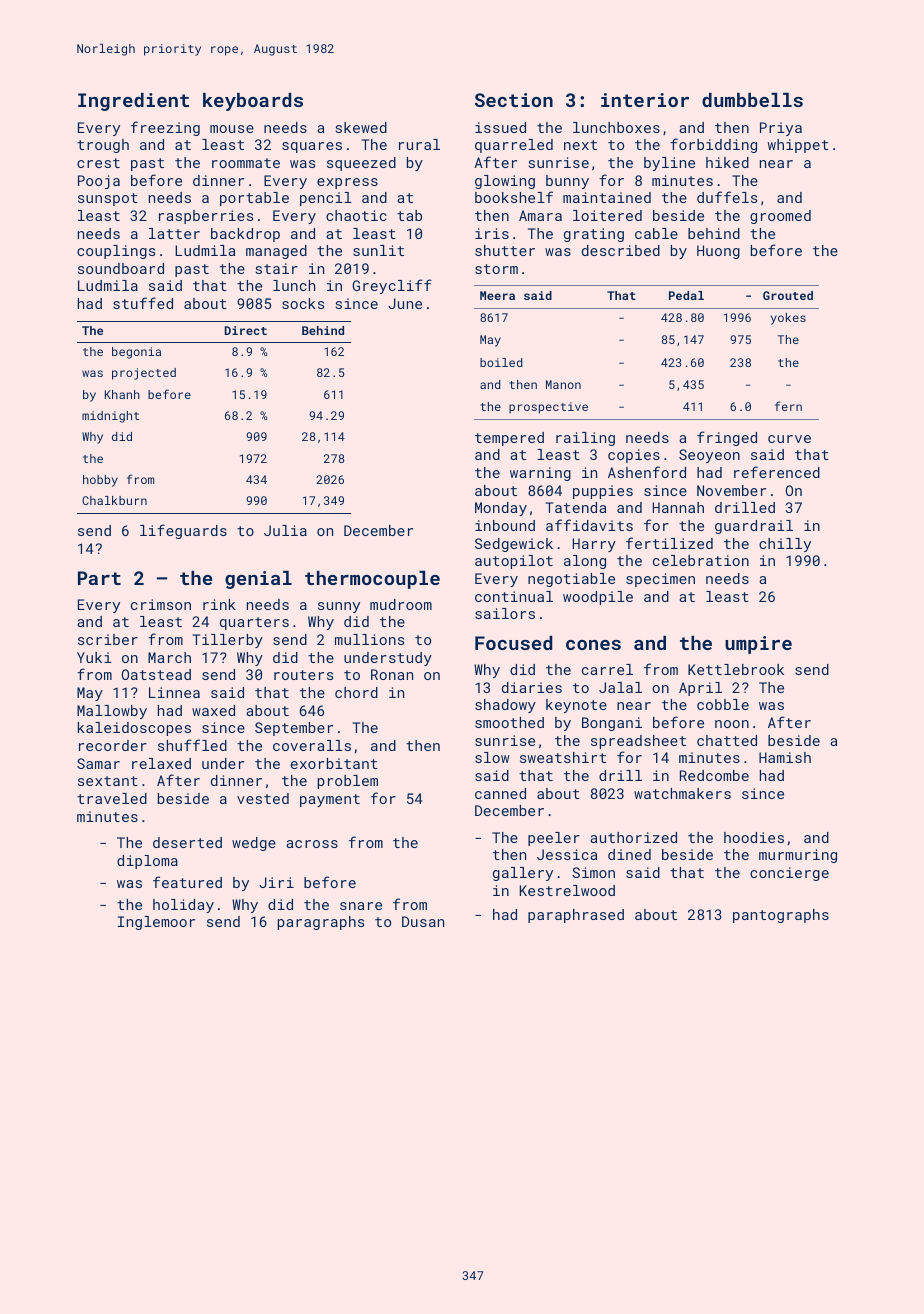 The width and height of the page is (924, 1314). What do you see at coordinates (548, 408) in the page?
I see `prospective` at bounding box center [548, 408].
